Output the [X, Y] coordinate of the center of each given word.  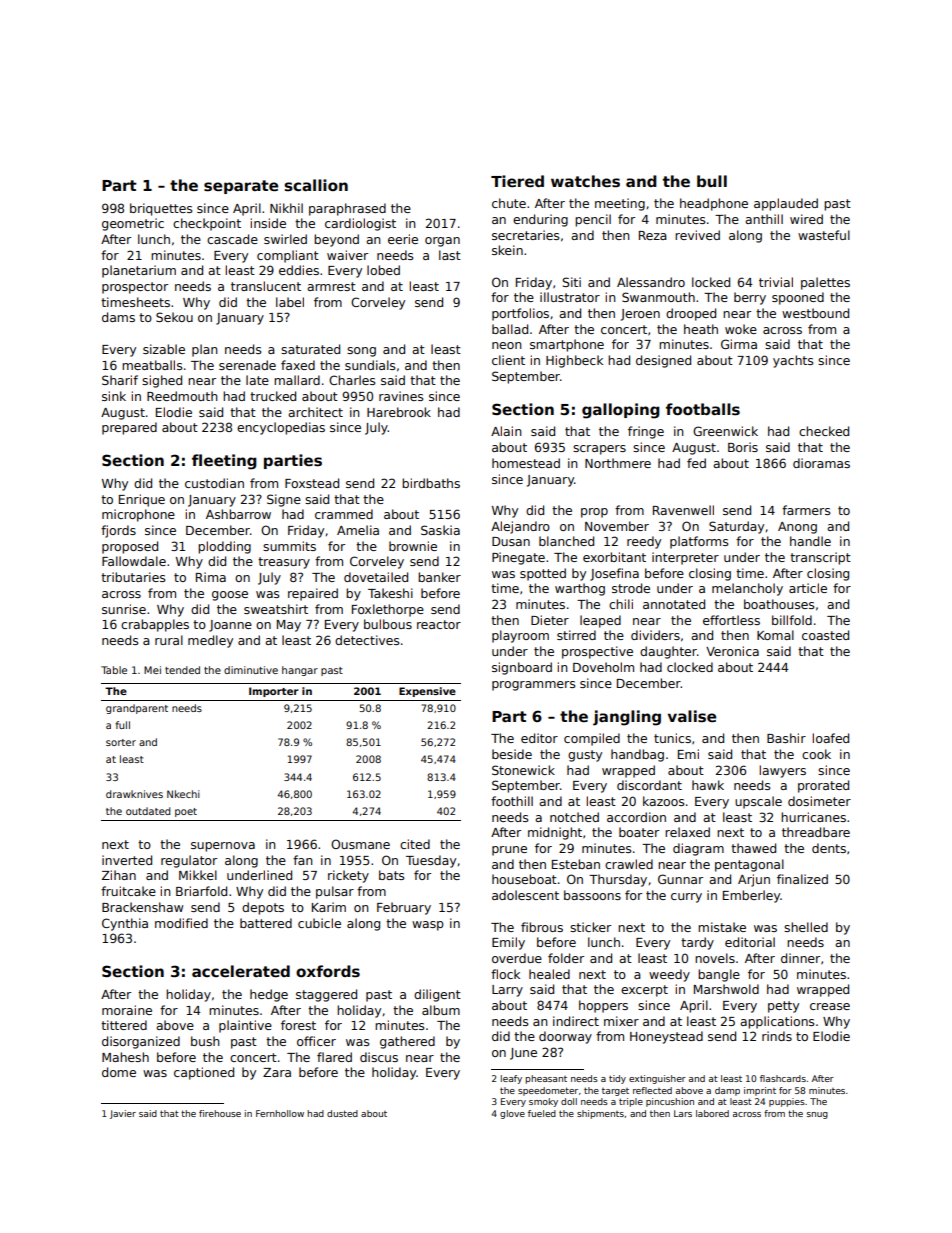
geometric [133, 224]
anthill [764, 219]
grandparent [137, 709]
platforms [699, 542]
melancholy [747, 589]
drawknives [134, 794]
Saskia [440, 530]
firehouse [220, 1113]
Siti [572, 282]
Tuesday [431, 861]
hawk [708, 785]
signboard [522, 668]
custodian [214, 483]
